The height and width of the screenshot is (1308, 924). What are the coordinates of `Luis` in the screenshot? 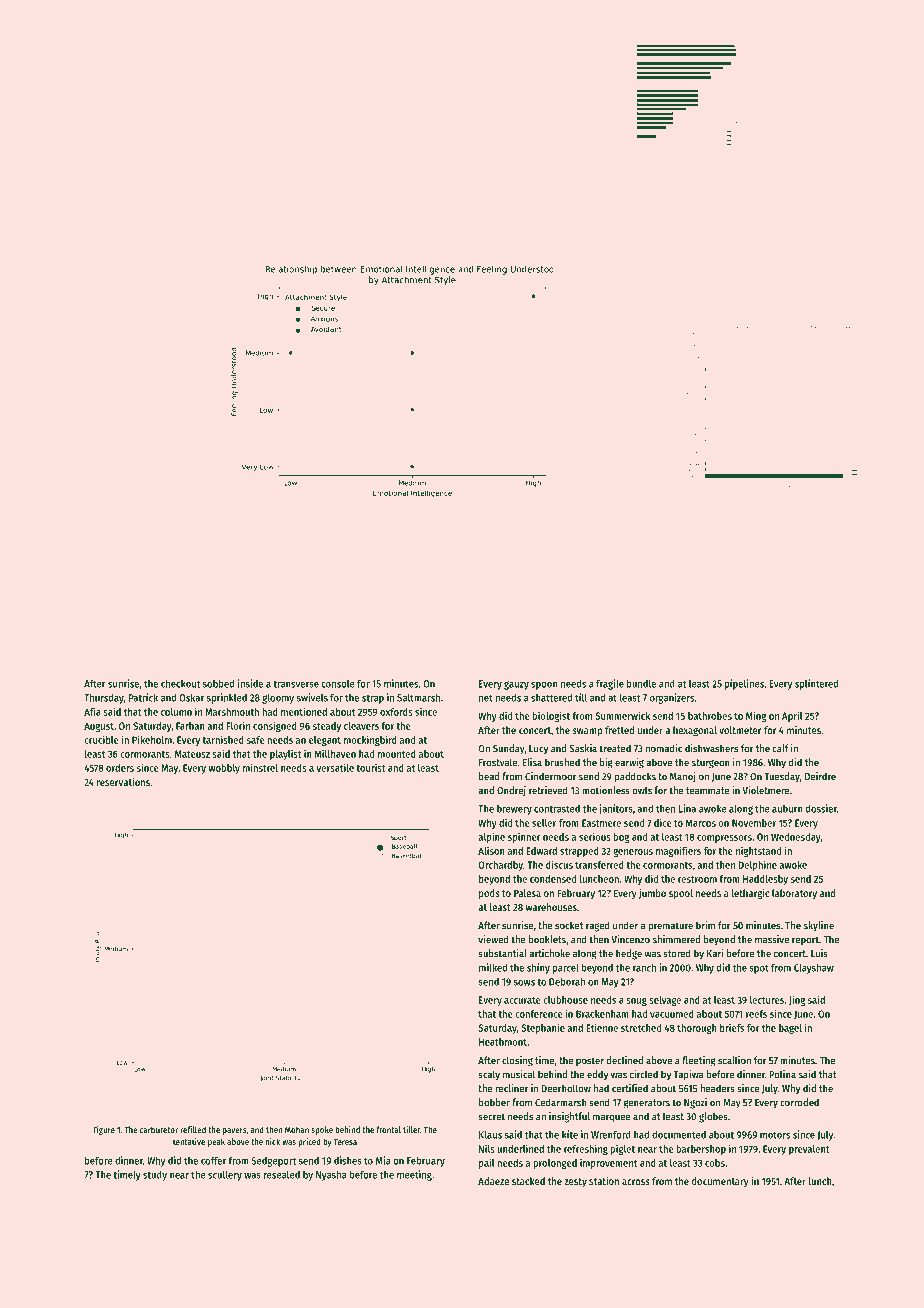 It's located at (819, 953).
